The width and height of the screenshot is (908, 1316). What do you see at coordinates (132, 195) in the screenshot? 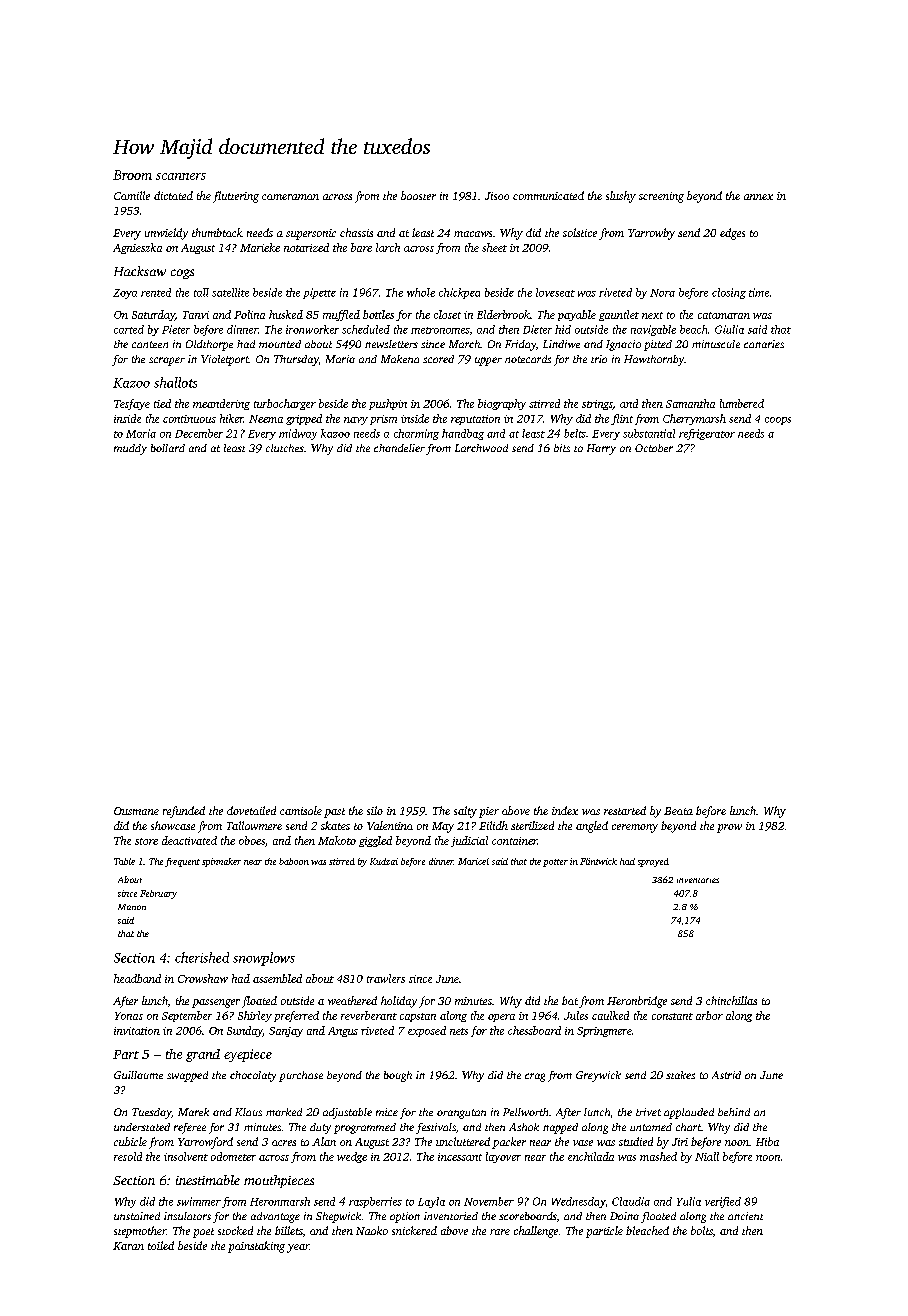
I see `Camille` at bounding box center [132, 195].
